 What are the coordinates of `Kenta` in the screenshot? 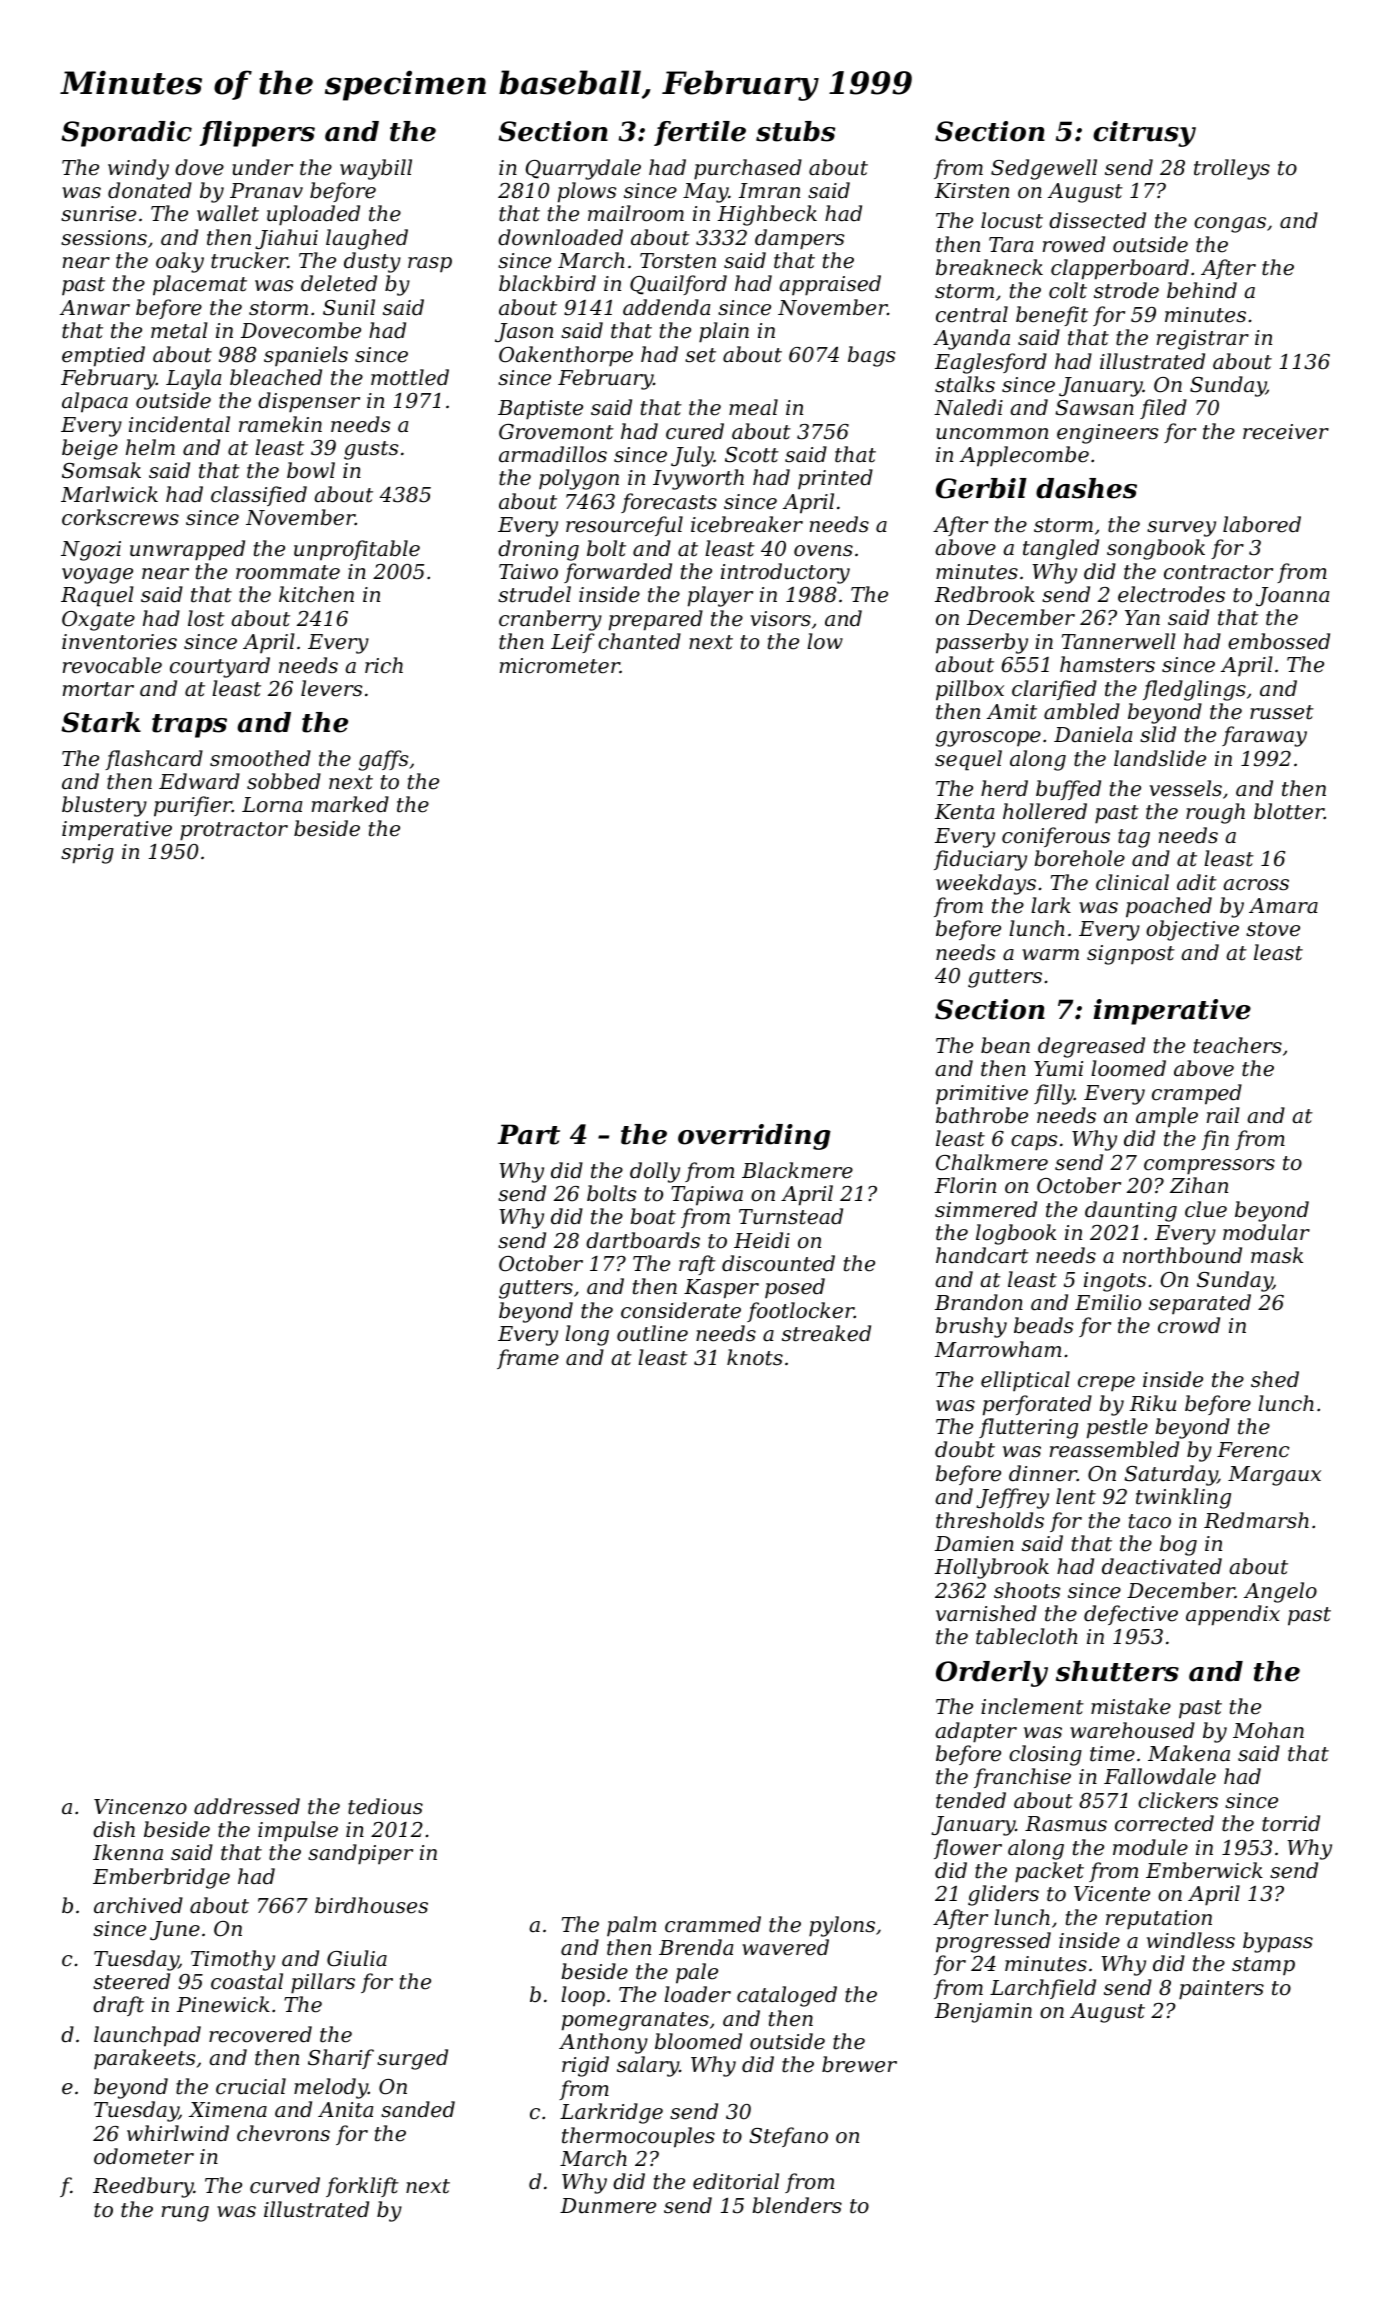 It's located at (964, 812).
